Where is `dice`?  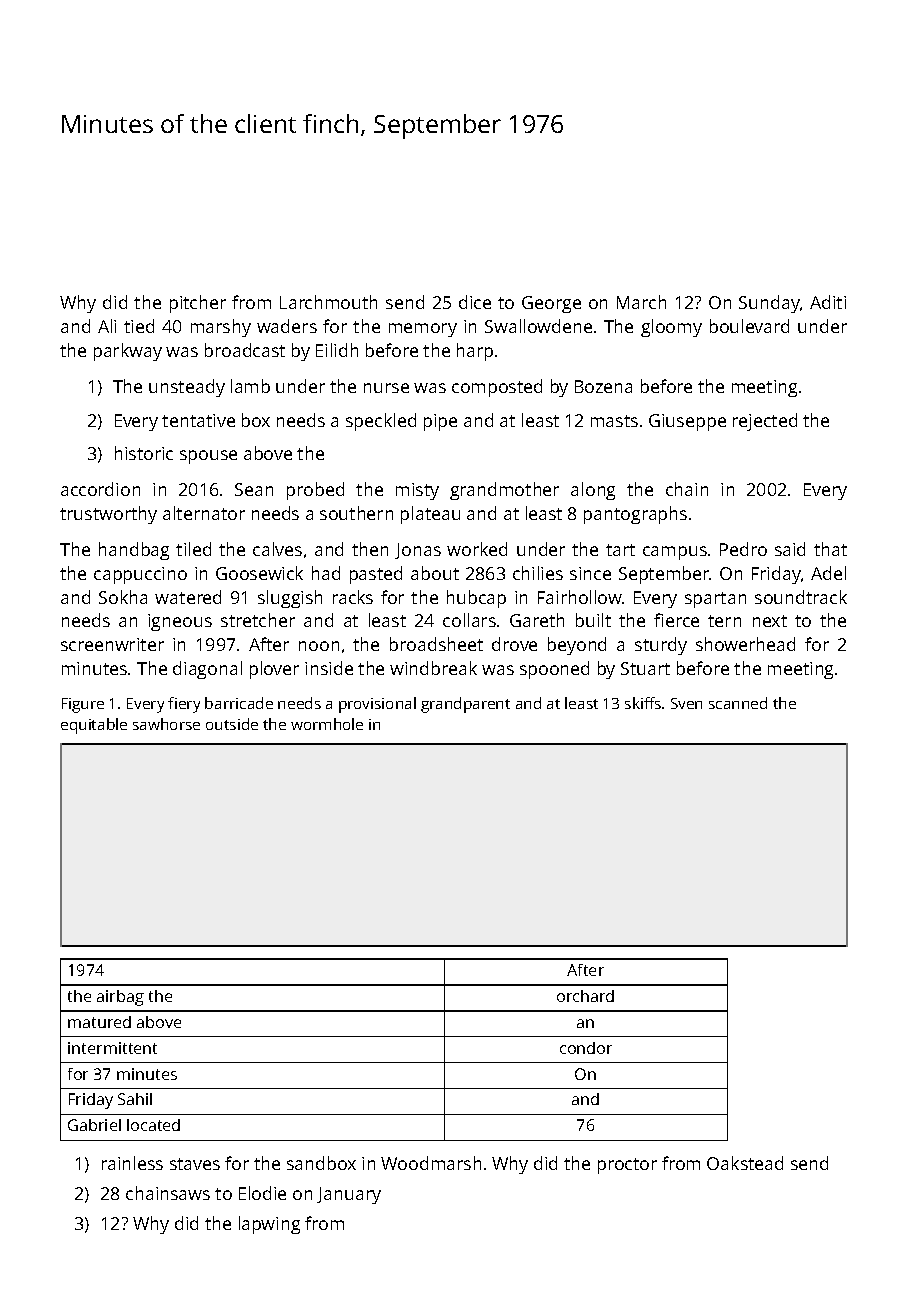 dice is located at coordinates (475, 302).
